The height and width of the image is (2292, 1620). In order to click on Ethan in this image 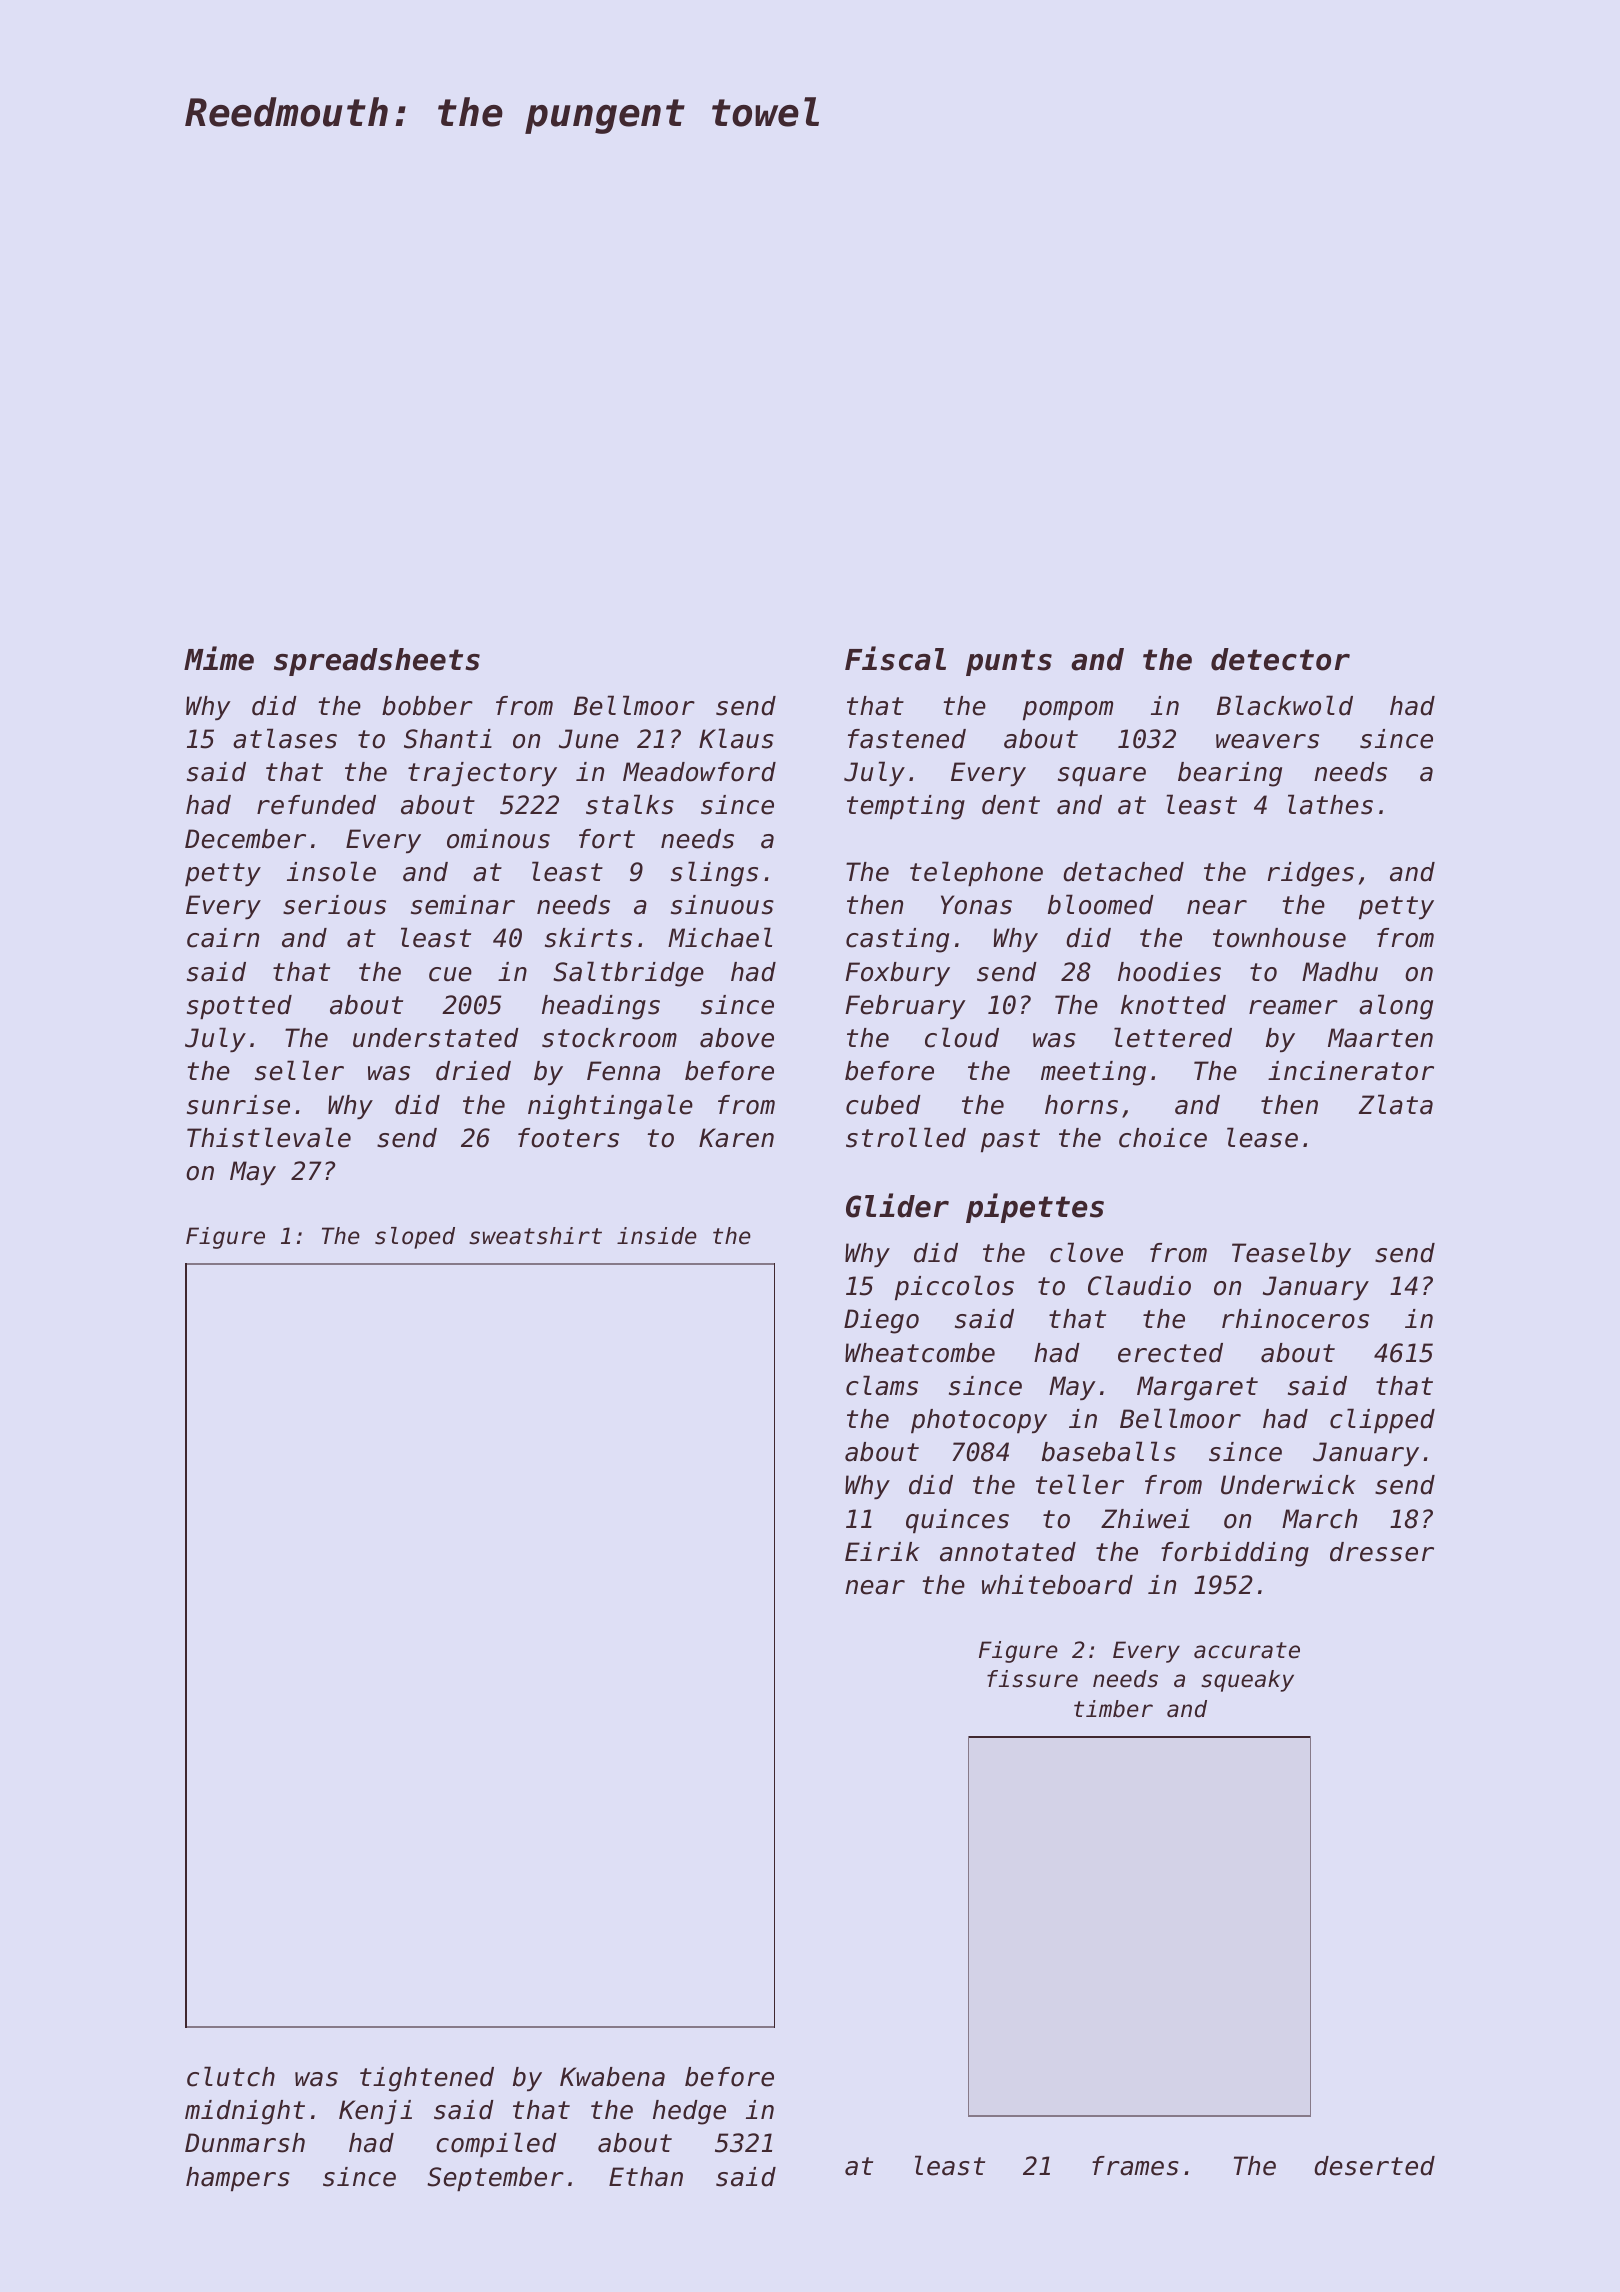, I will do `click(646, 2177)`.
